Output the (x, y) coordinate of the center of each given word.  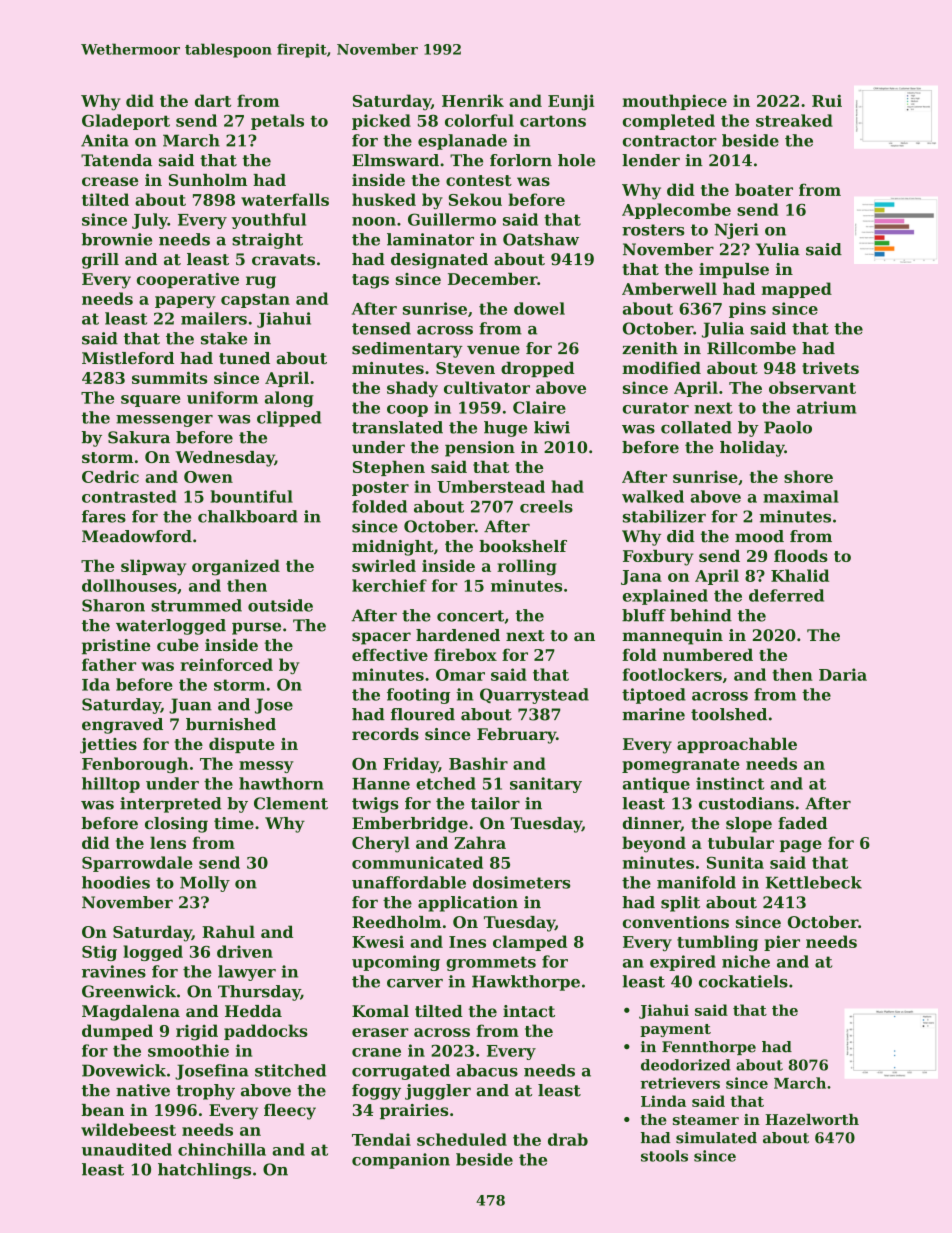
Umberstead (491, 486)
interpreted (171, 805)
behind (701, 615)
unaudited (127, 1149)
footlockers (672, 674)
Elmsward (395, 160)
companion (401, 1161)
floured (423, 714)
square (151, 401)
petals (277, 122)
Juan (190, 706)
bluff (644, 615)
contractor (670, 141)
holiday (752, 449)
